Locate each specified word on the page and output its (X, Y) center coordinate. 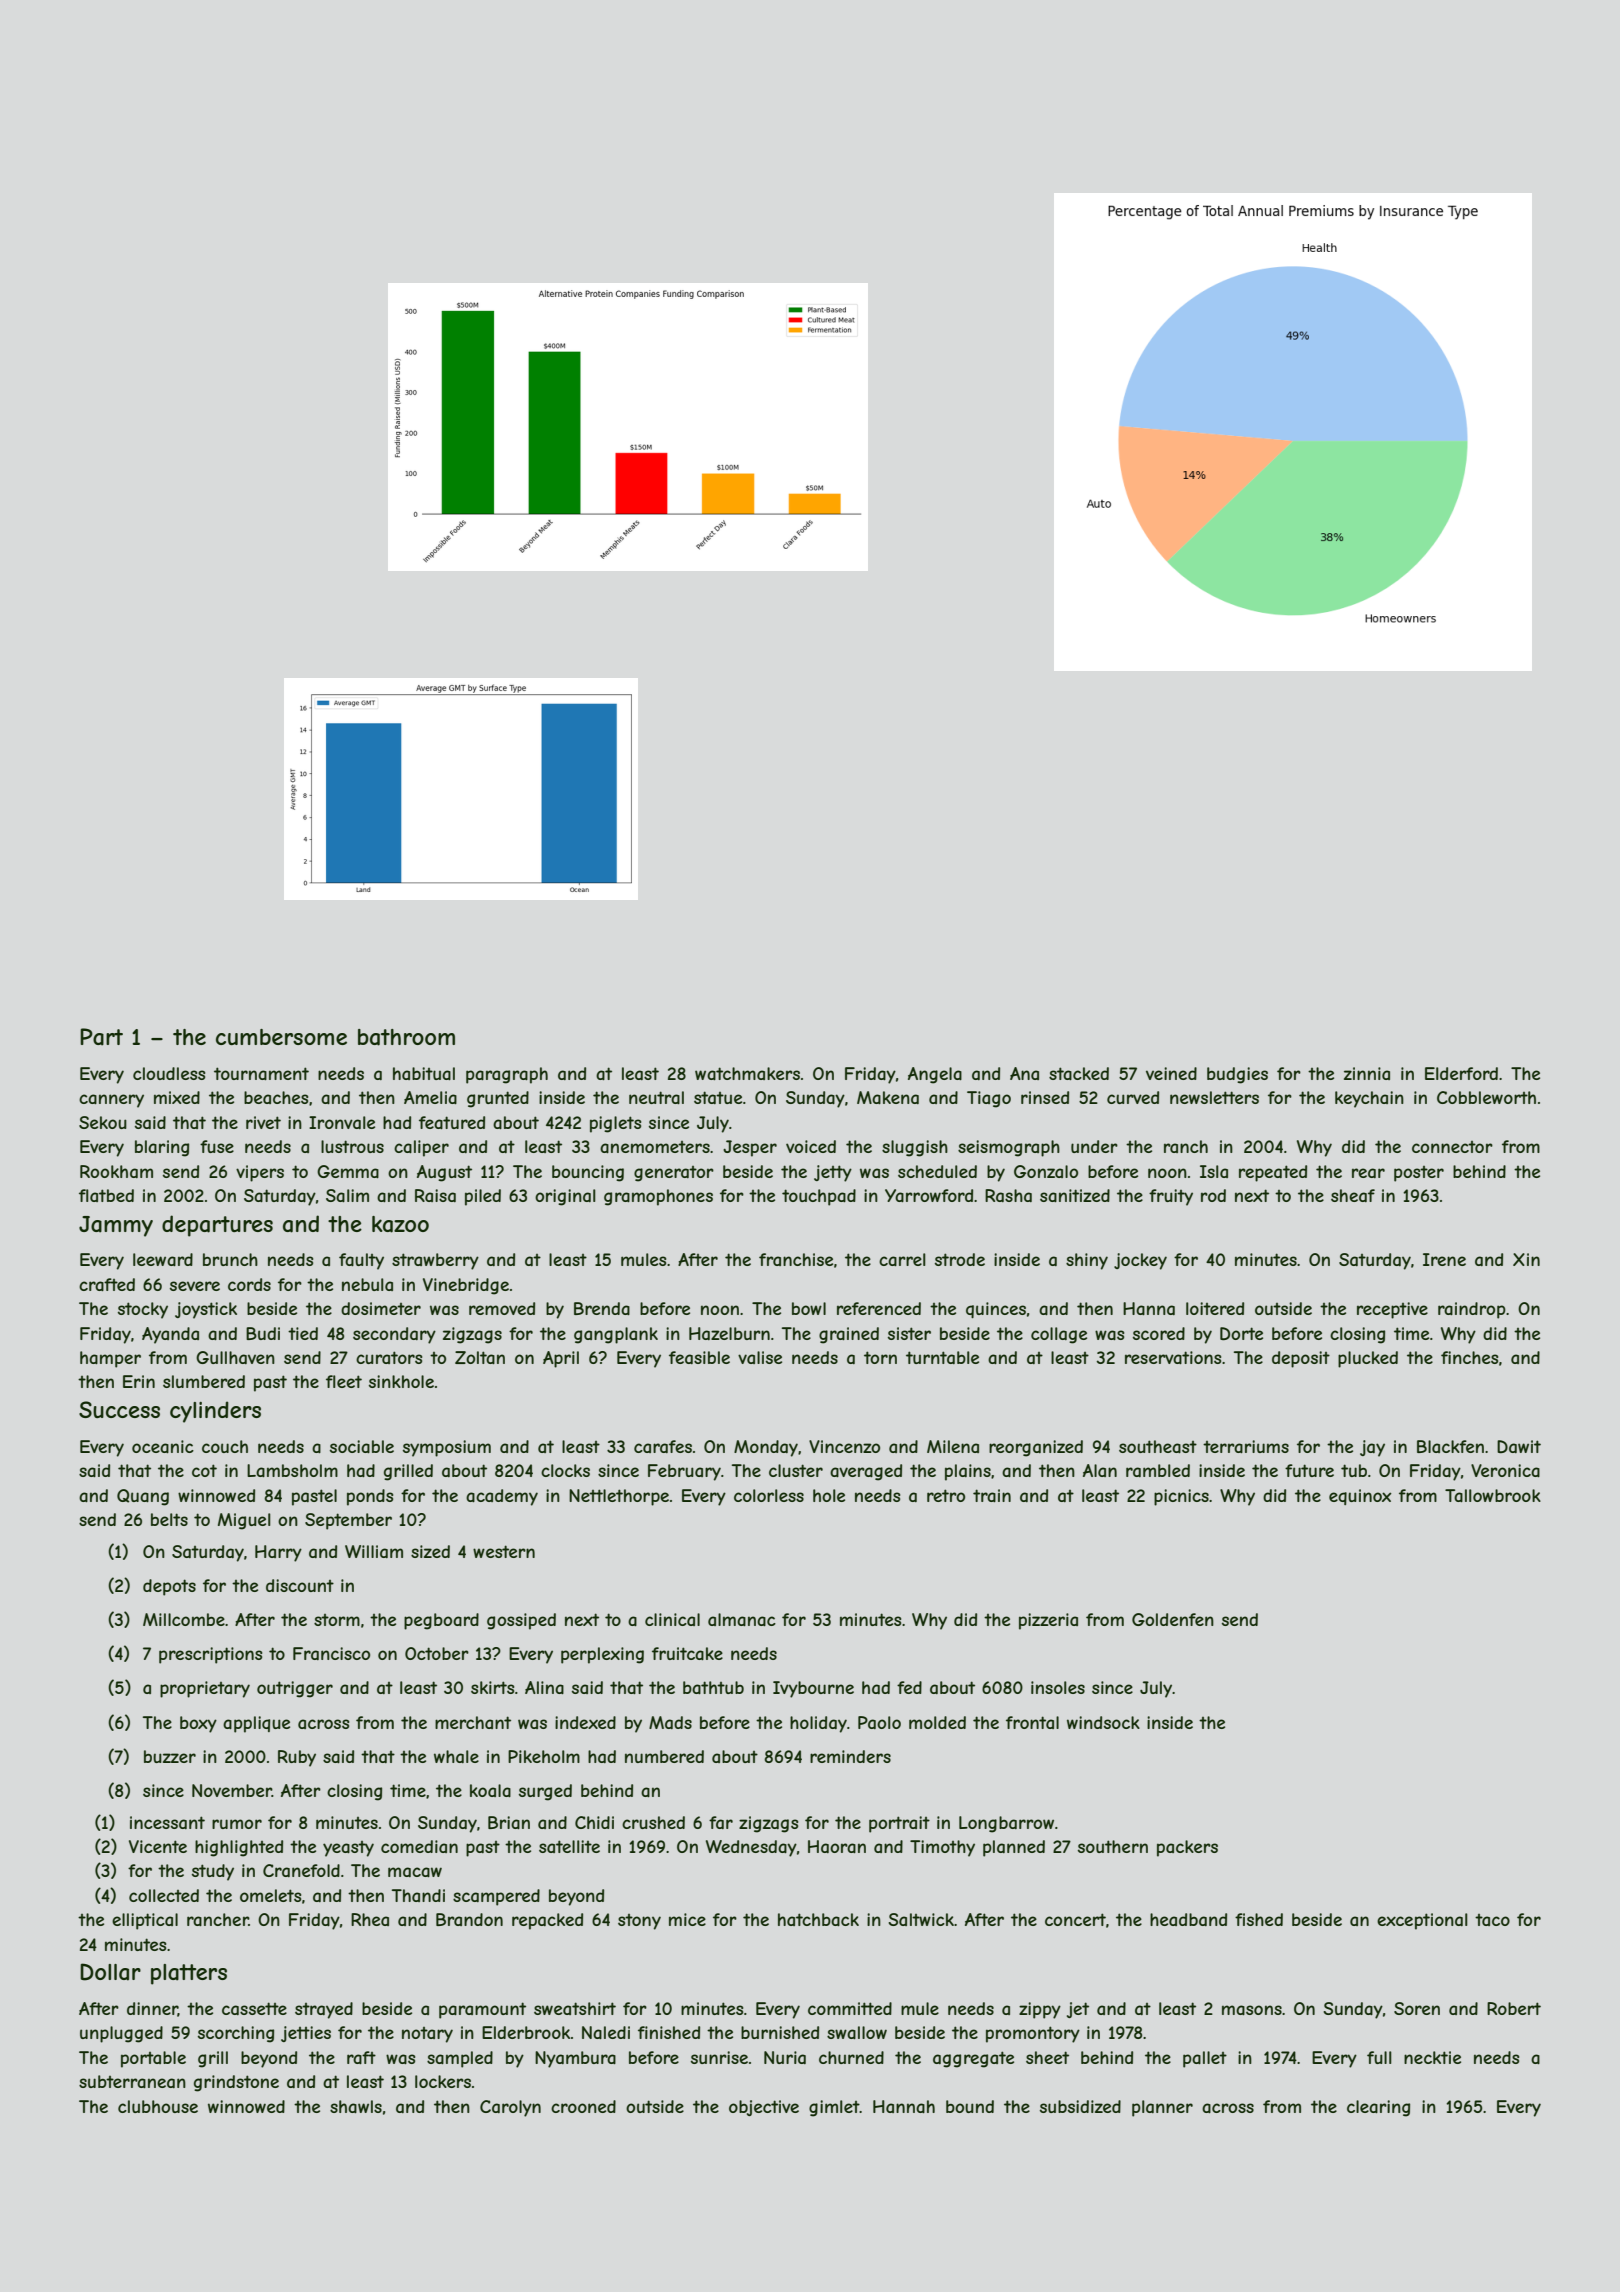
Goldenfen (1173, 1619)
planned (1014, 1848)
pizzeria (1048, 1621)
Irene (1444, 1259)
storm (337, 1620)
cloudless (169, 1073)
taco (1492, 1920)
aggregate (973, 2059)
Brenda (602, 1308)
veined (1171, 1073)
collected (164, 1895)
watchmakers (747, 1073)
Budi (263, 1333)
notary (427, 2035)
